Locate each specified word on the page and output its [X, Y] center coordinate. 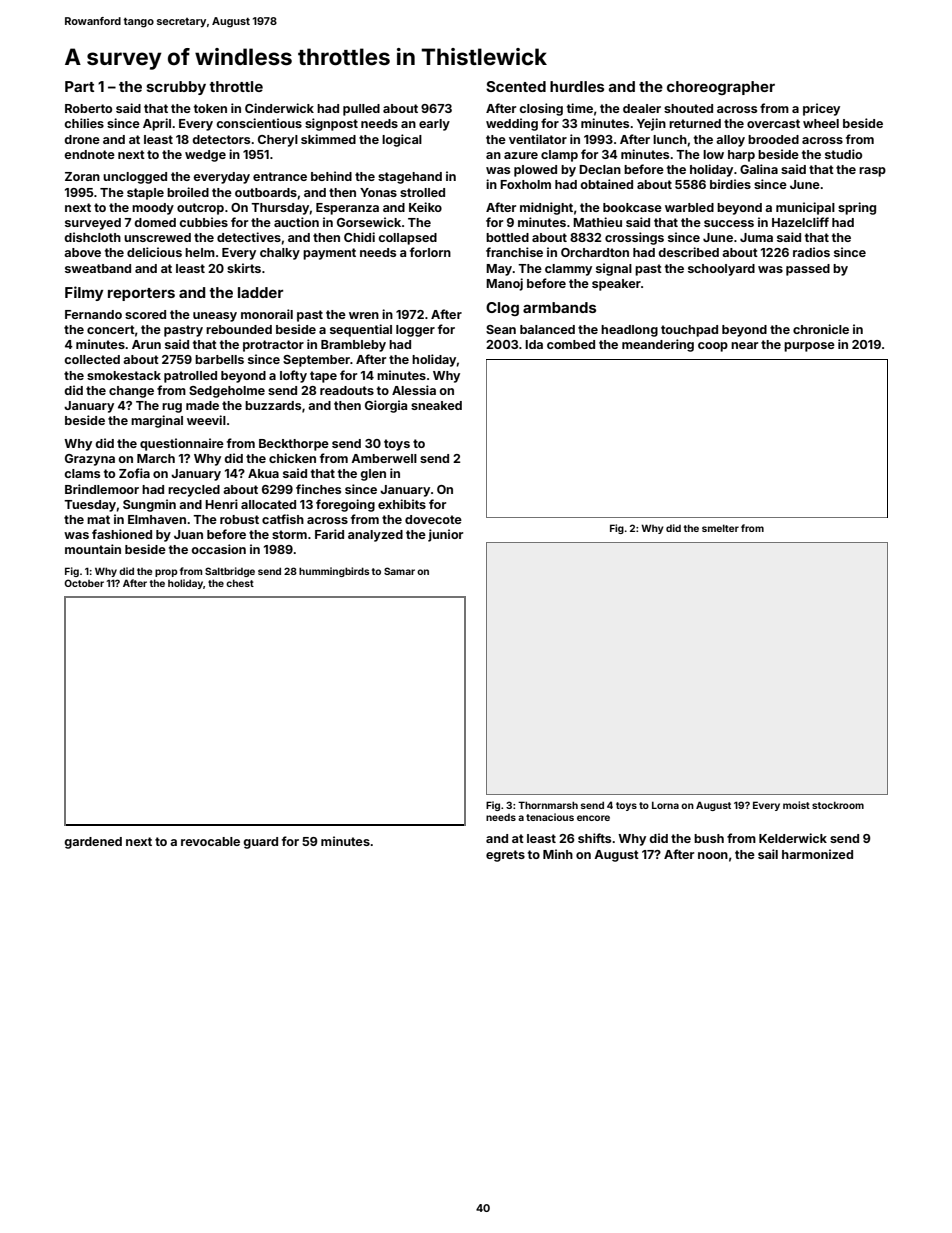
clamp [559, 156]
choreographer [721, 88]
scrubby [176, 88]
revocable [210, 841]
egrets [505, 856]
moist [796, 805]
